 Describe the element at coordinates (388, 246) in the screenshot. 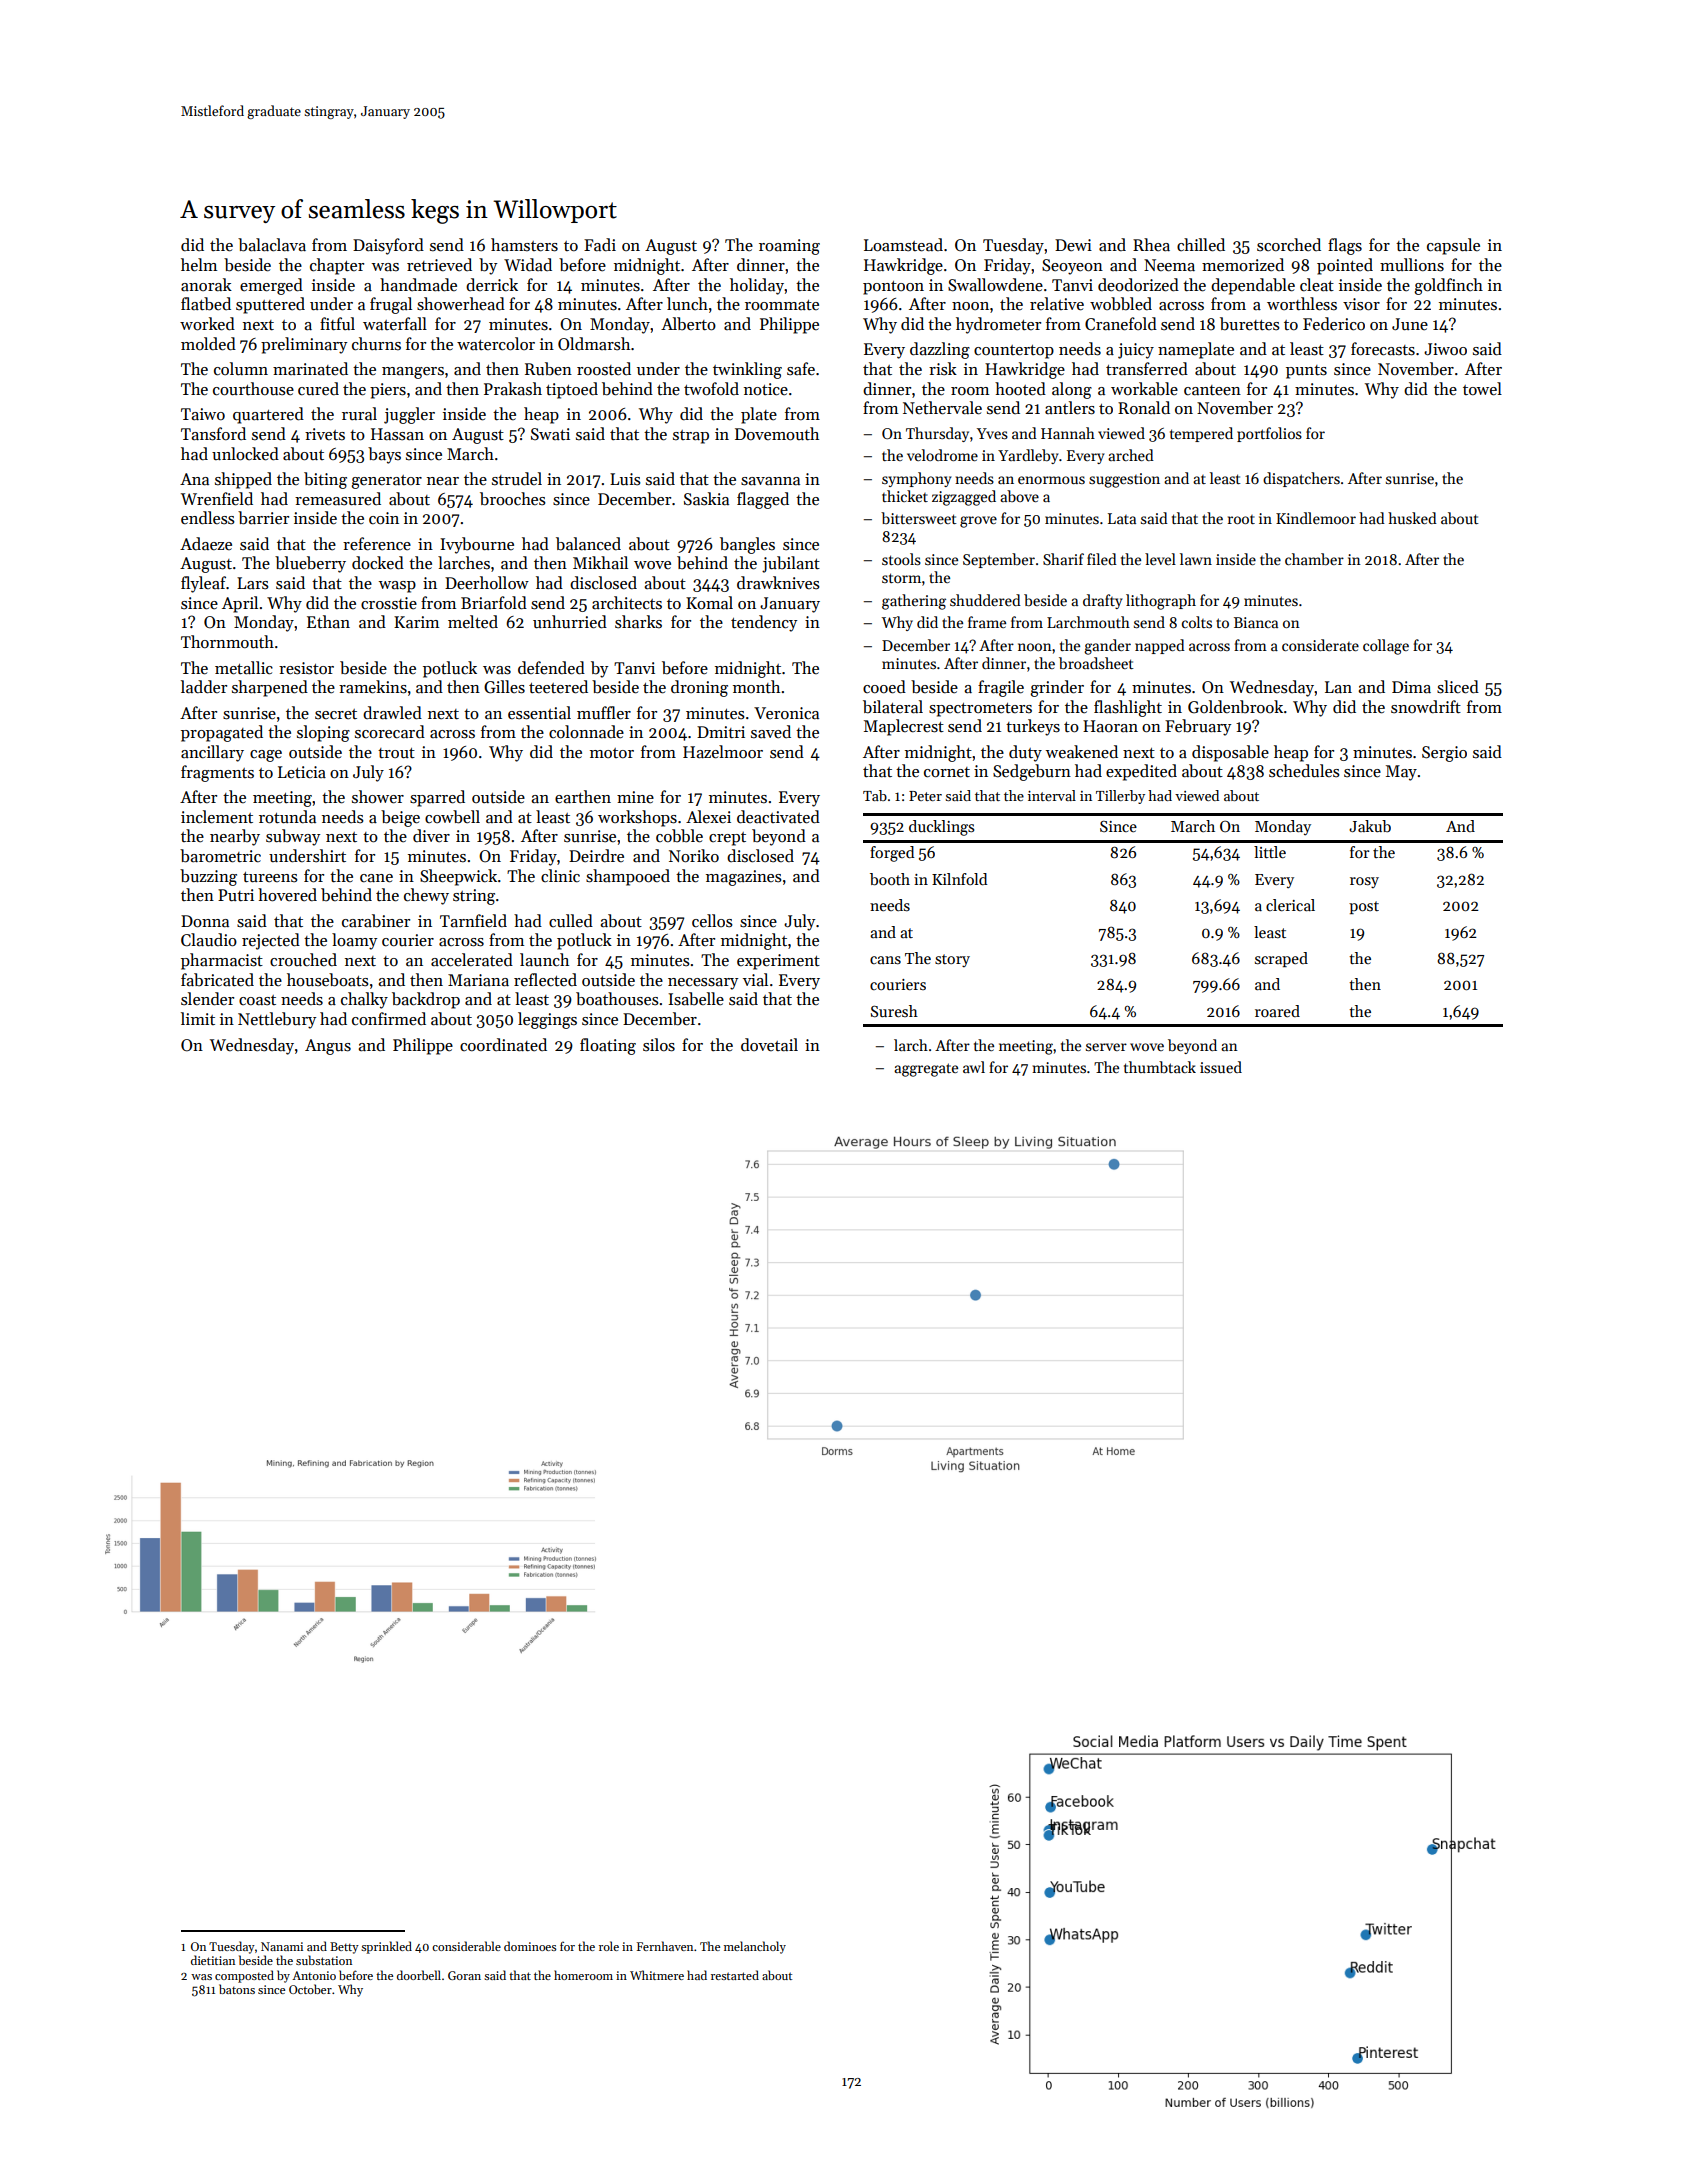

I see `Daisyford` at that location.
